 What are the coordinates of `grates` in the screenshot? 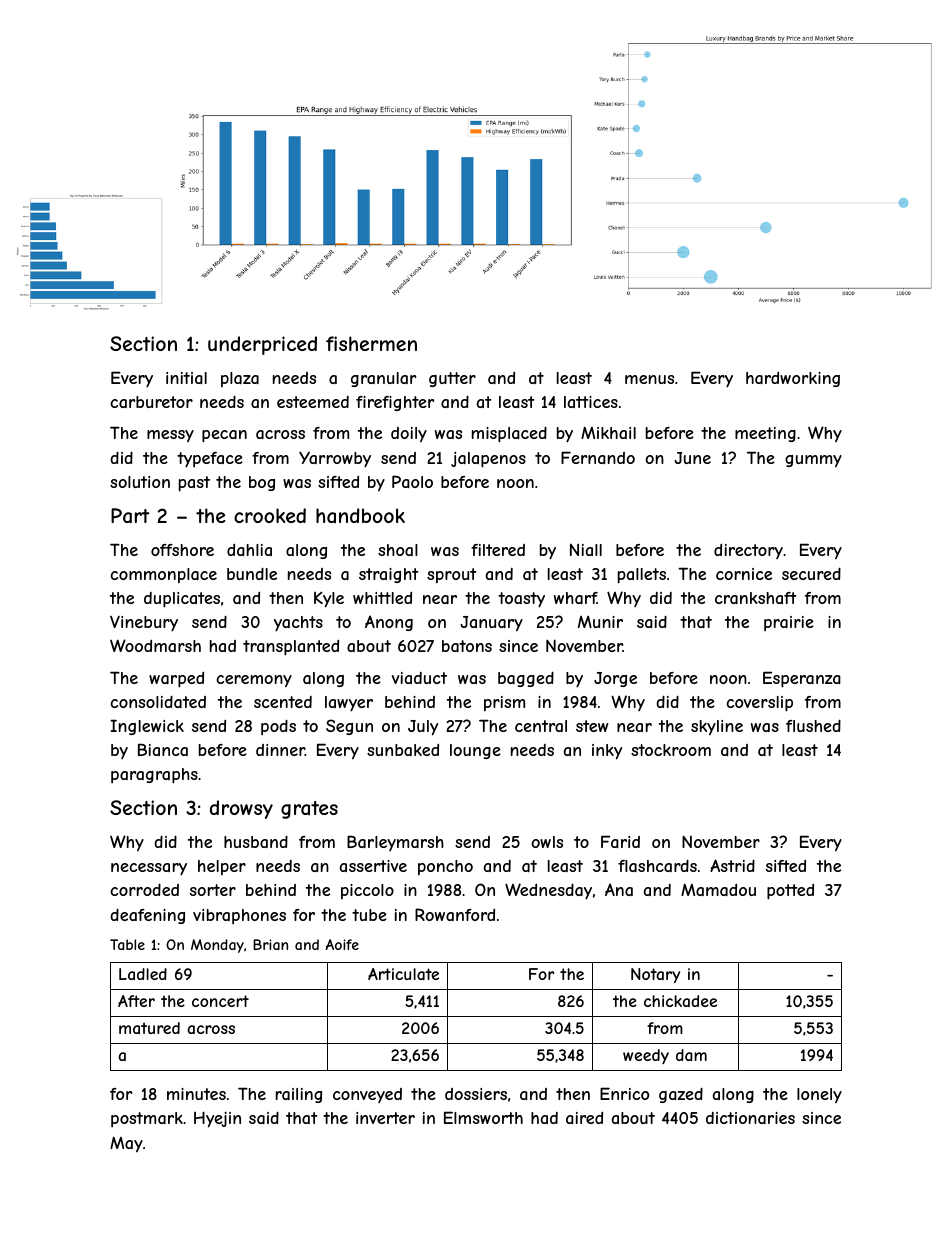 It's located at (309, 810).
